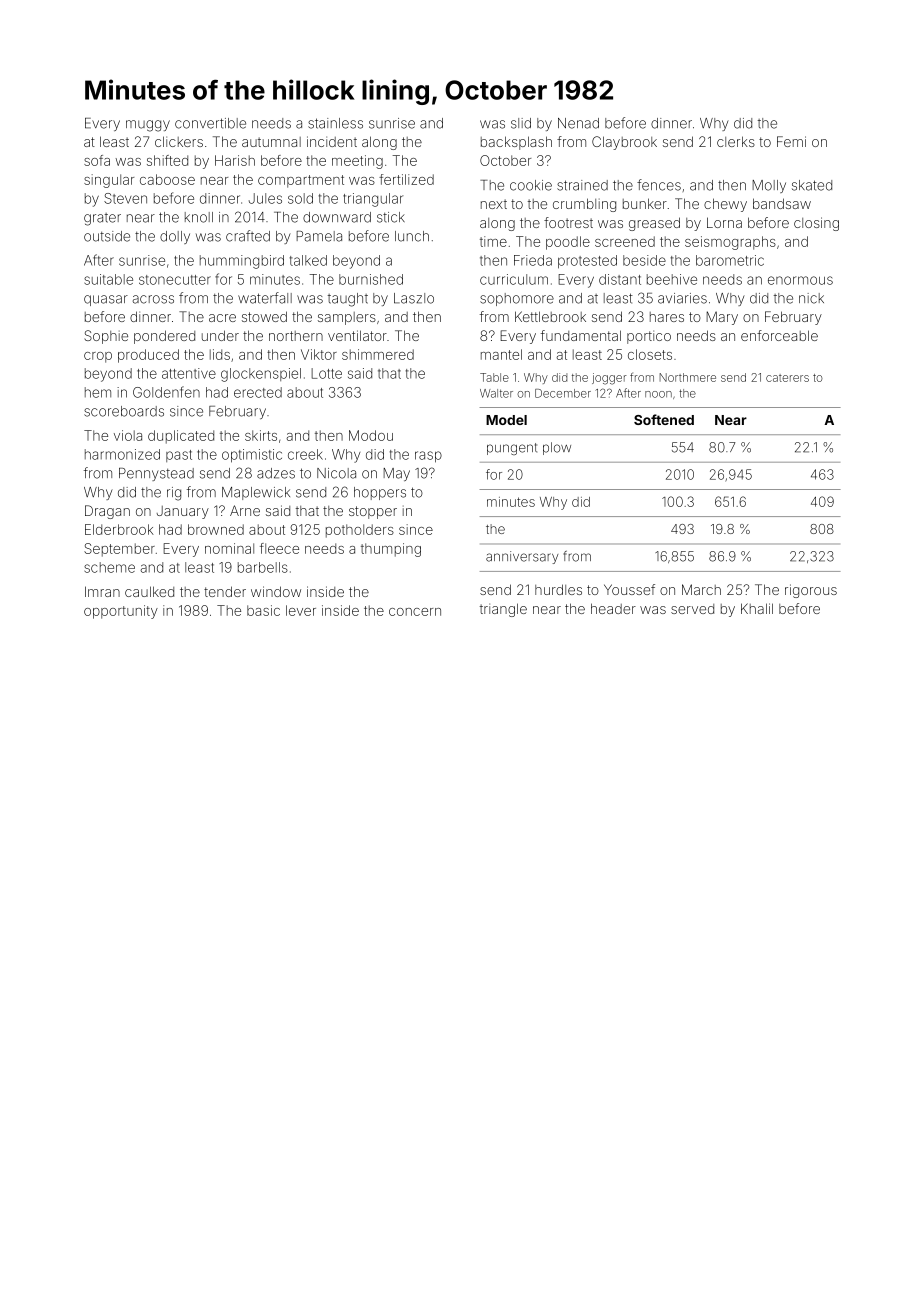  What do you see at coordinates (501, 354) in the page?
I see `mantel` at bounding box center [501, 354].
